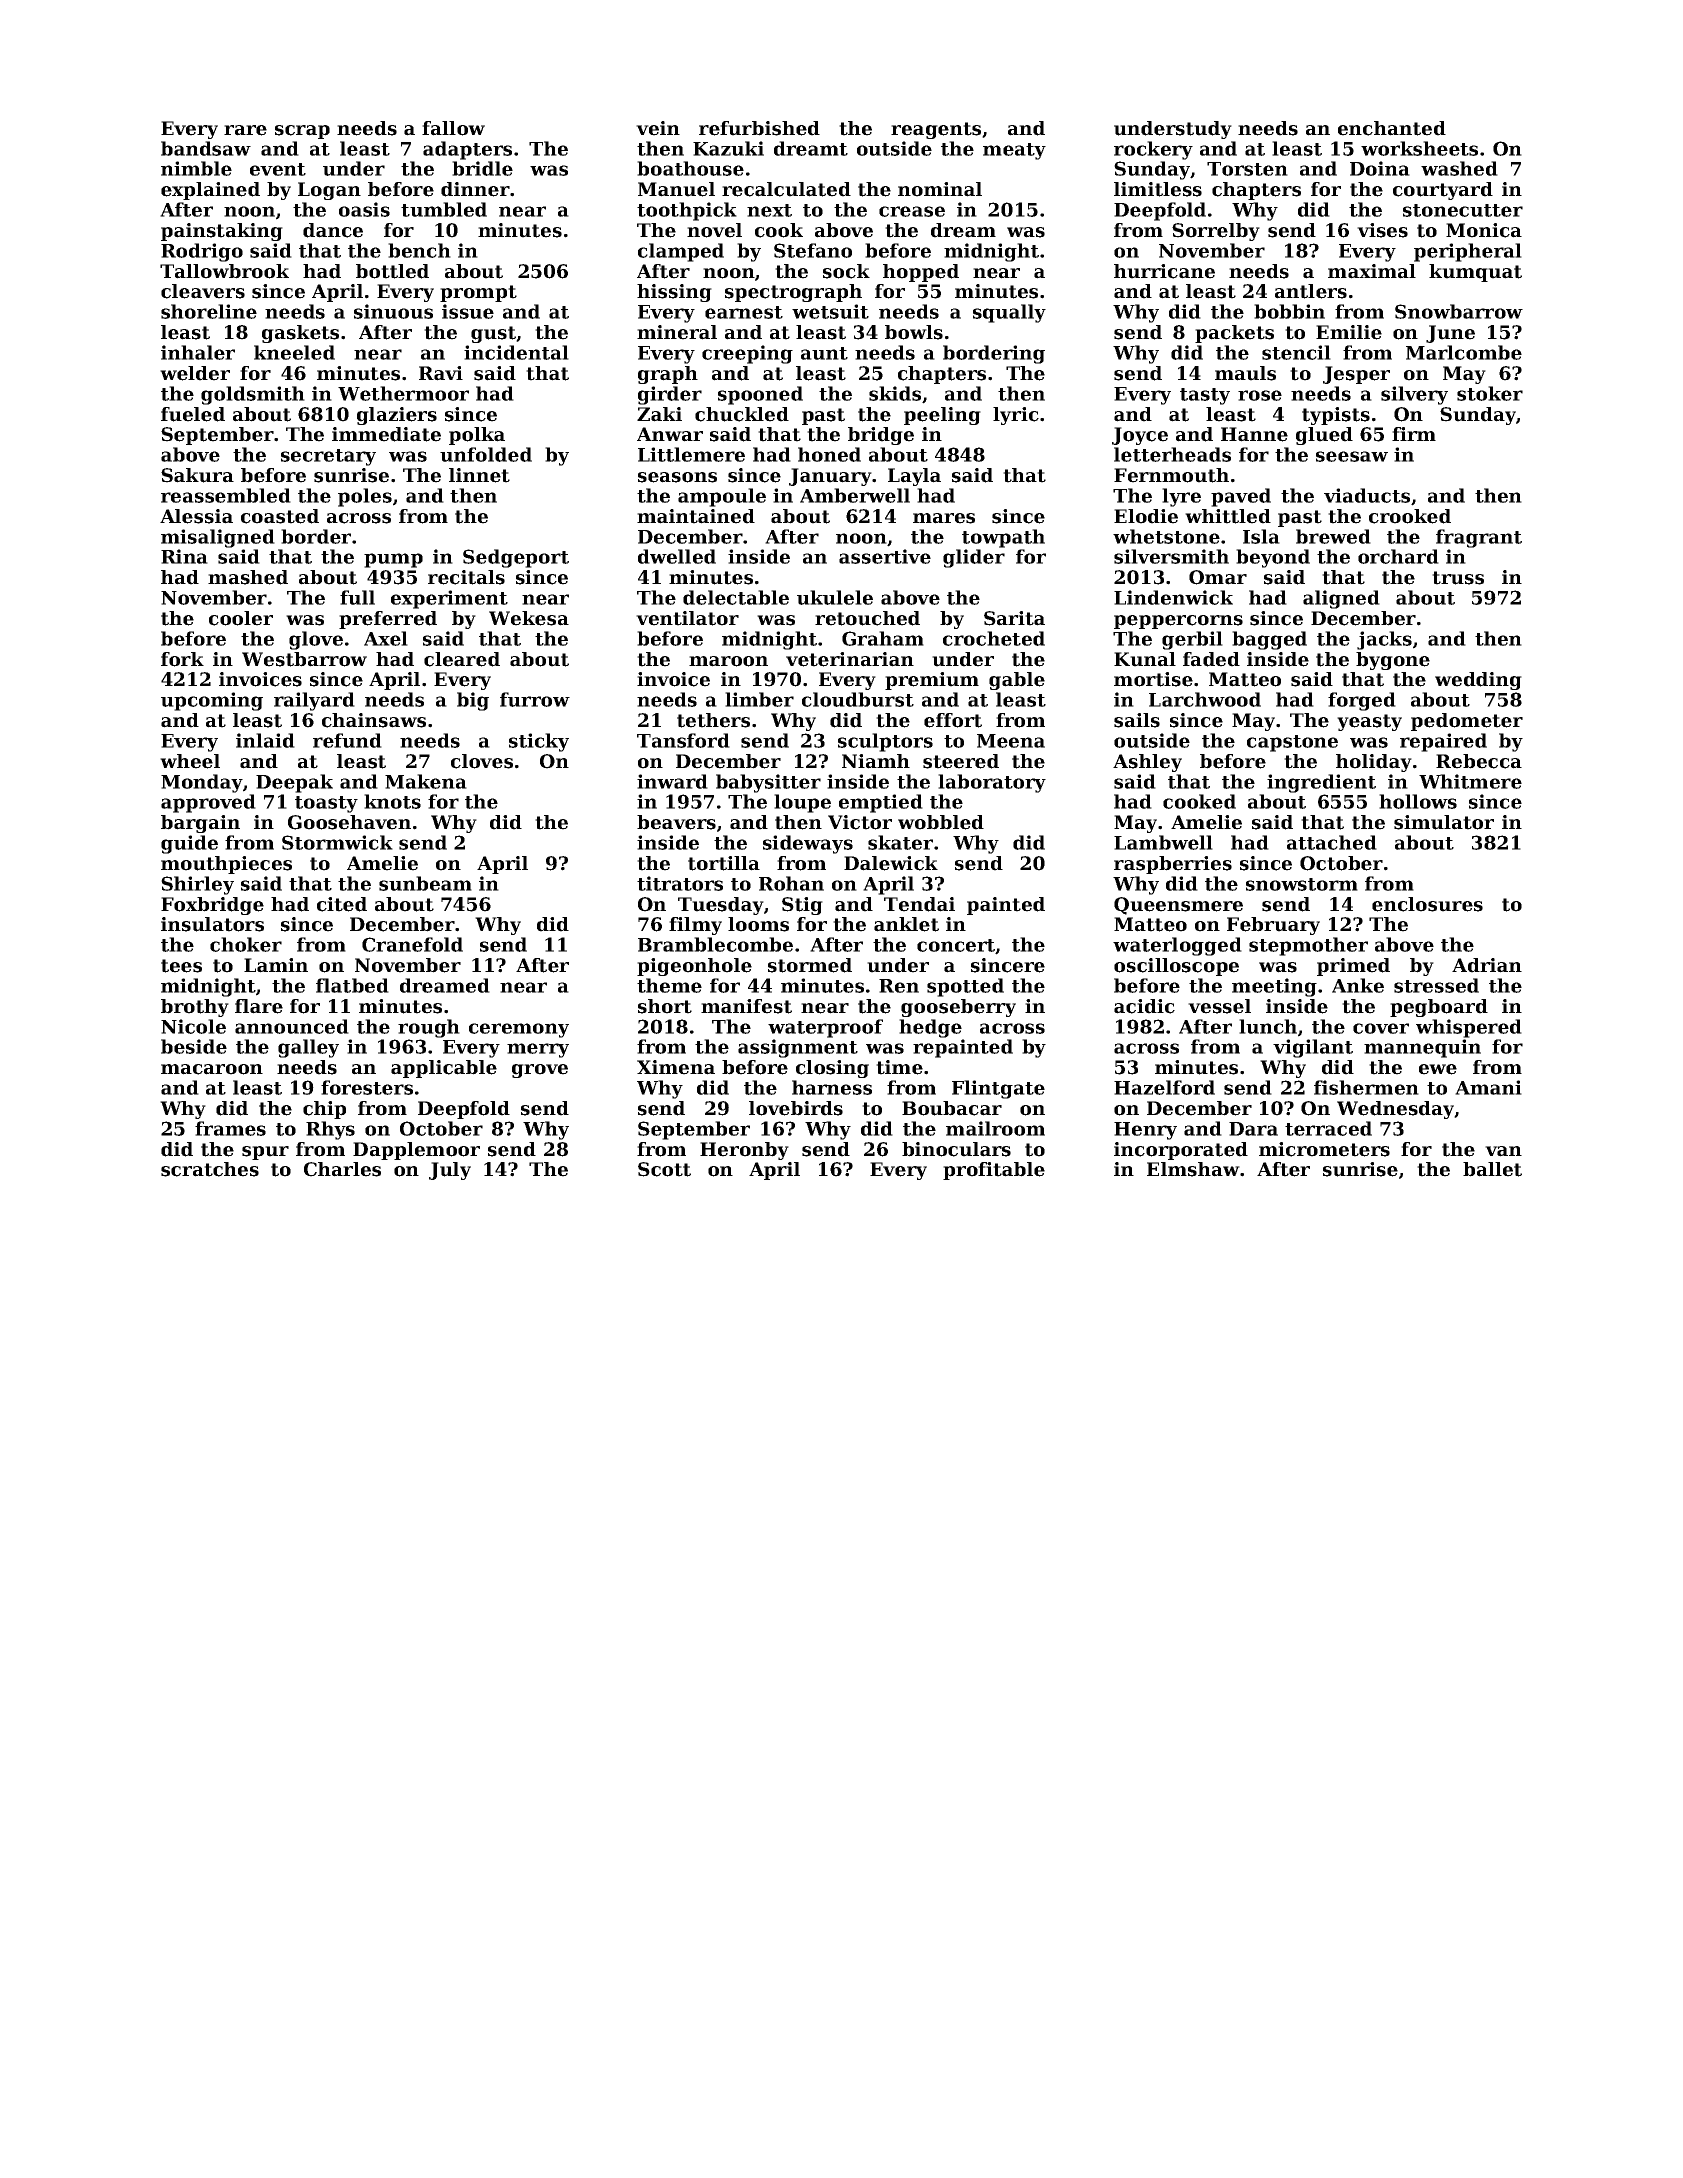  What do you see at coordinates (403, 393) in the image?
I see `Wethermoor` at bounding box center [403, 393].
